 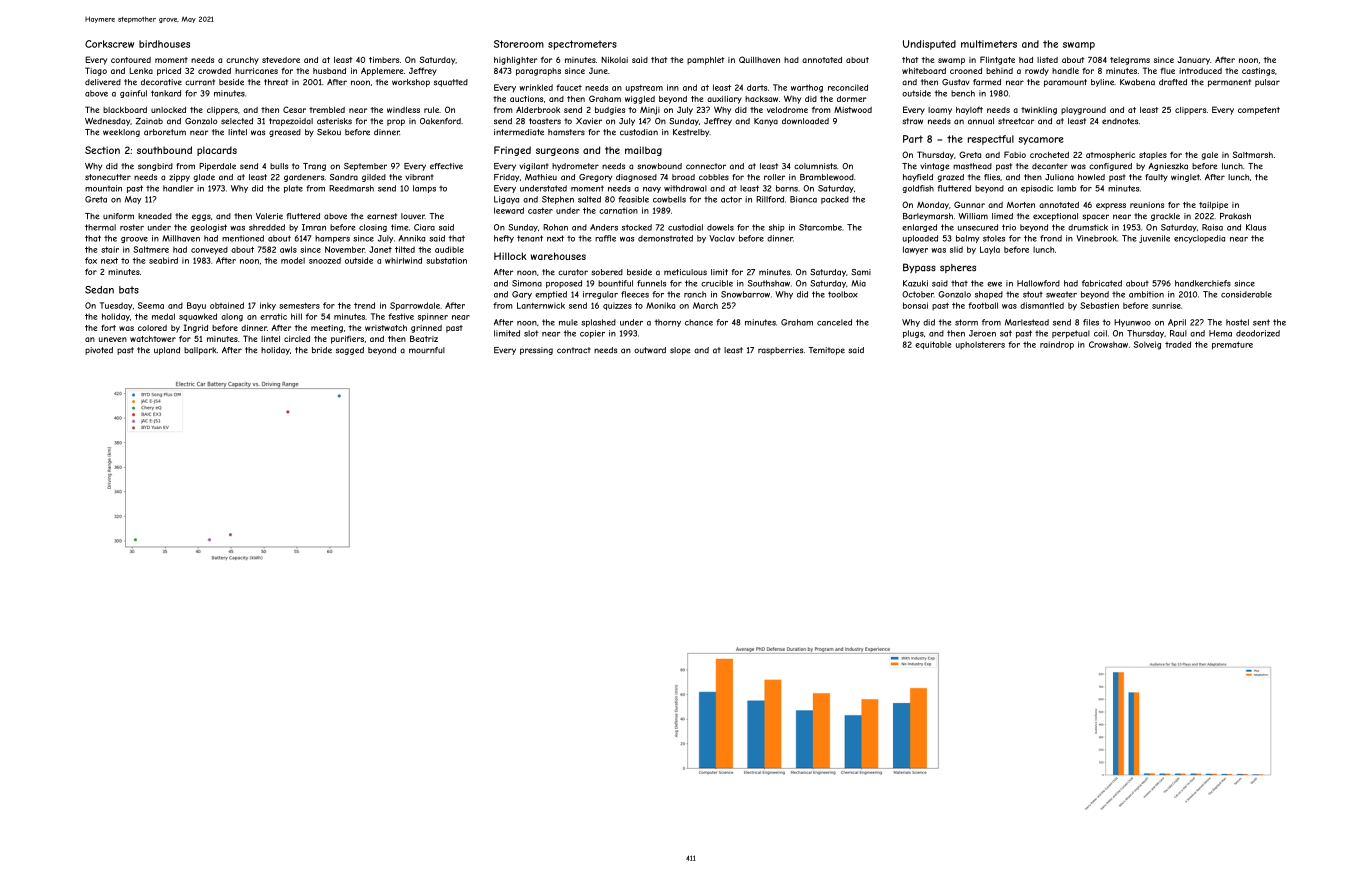 I want to click on wristwatch, so click(x=386, y=328).
